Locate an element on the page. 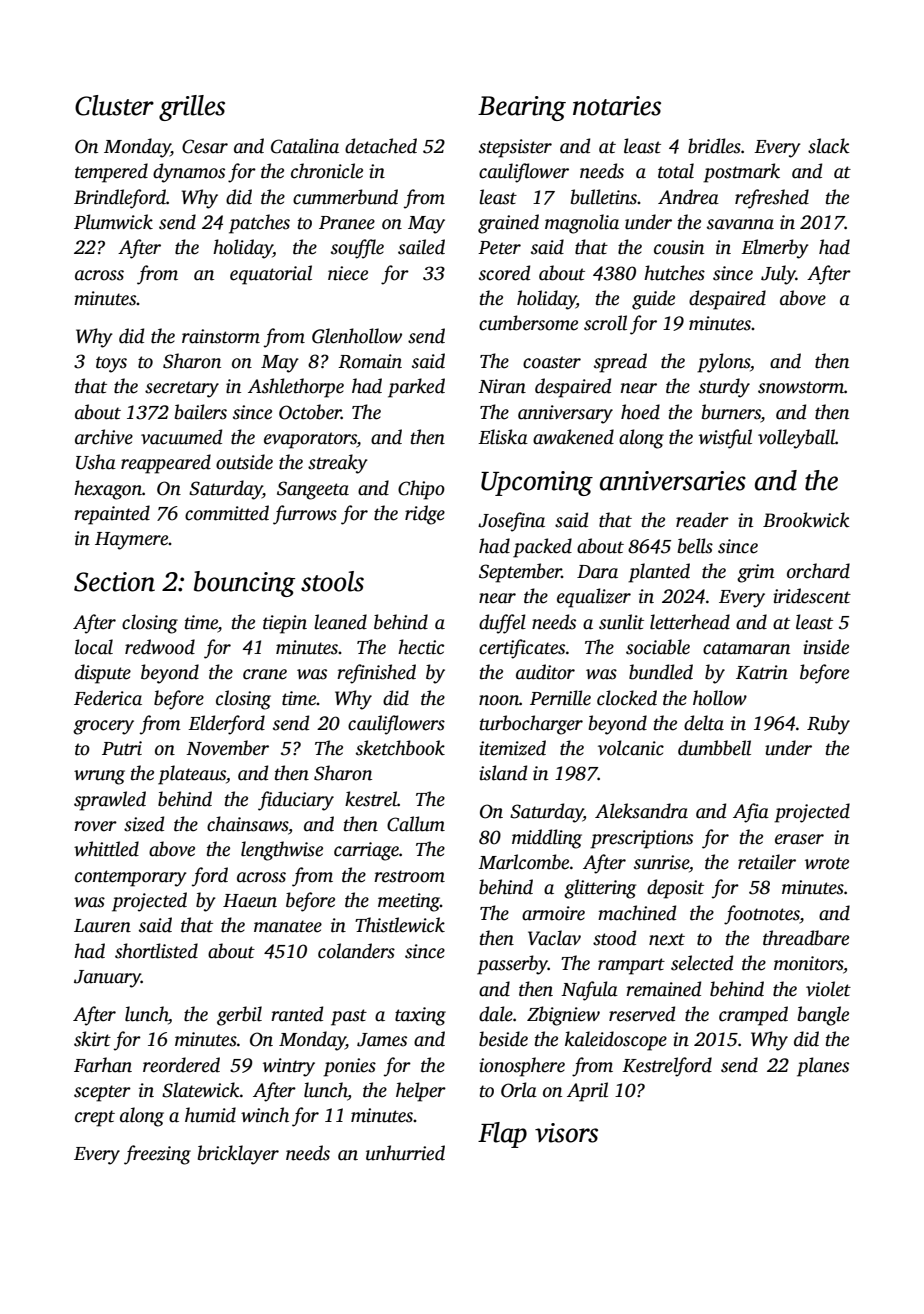  Flap is located at coordinates (502, 1135).
